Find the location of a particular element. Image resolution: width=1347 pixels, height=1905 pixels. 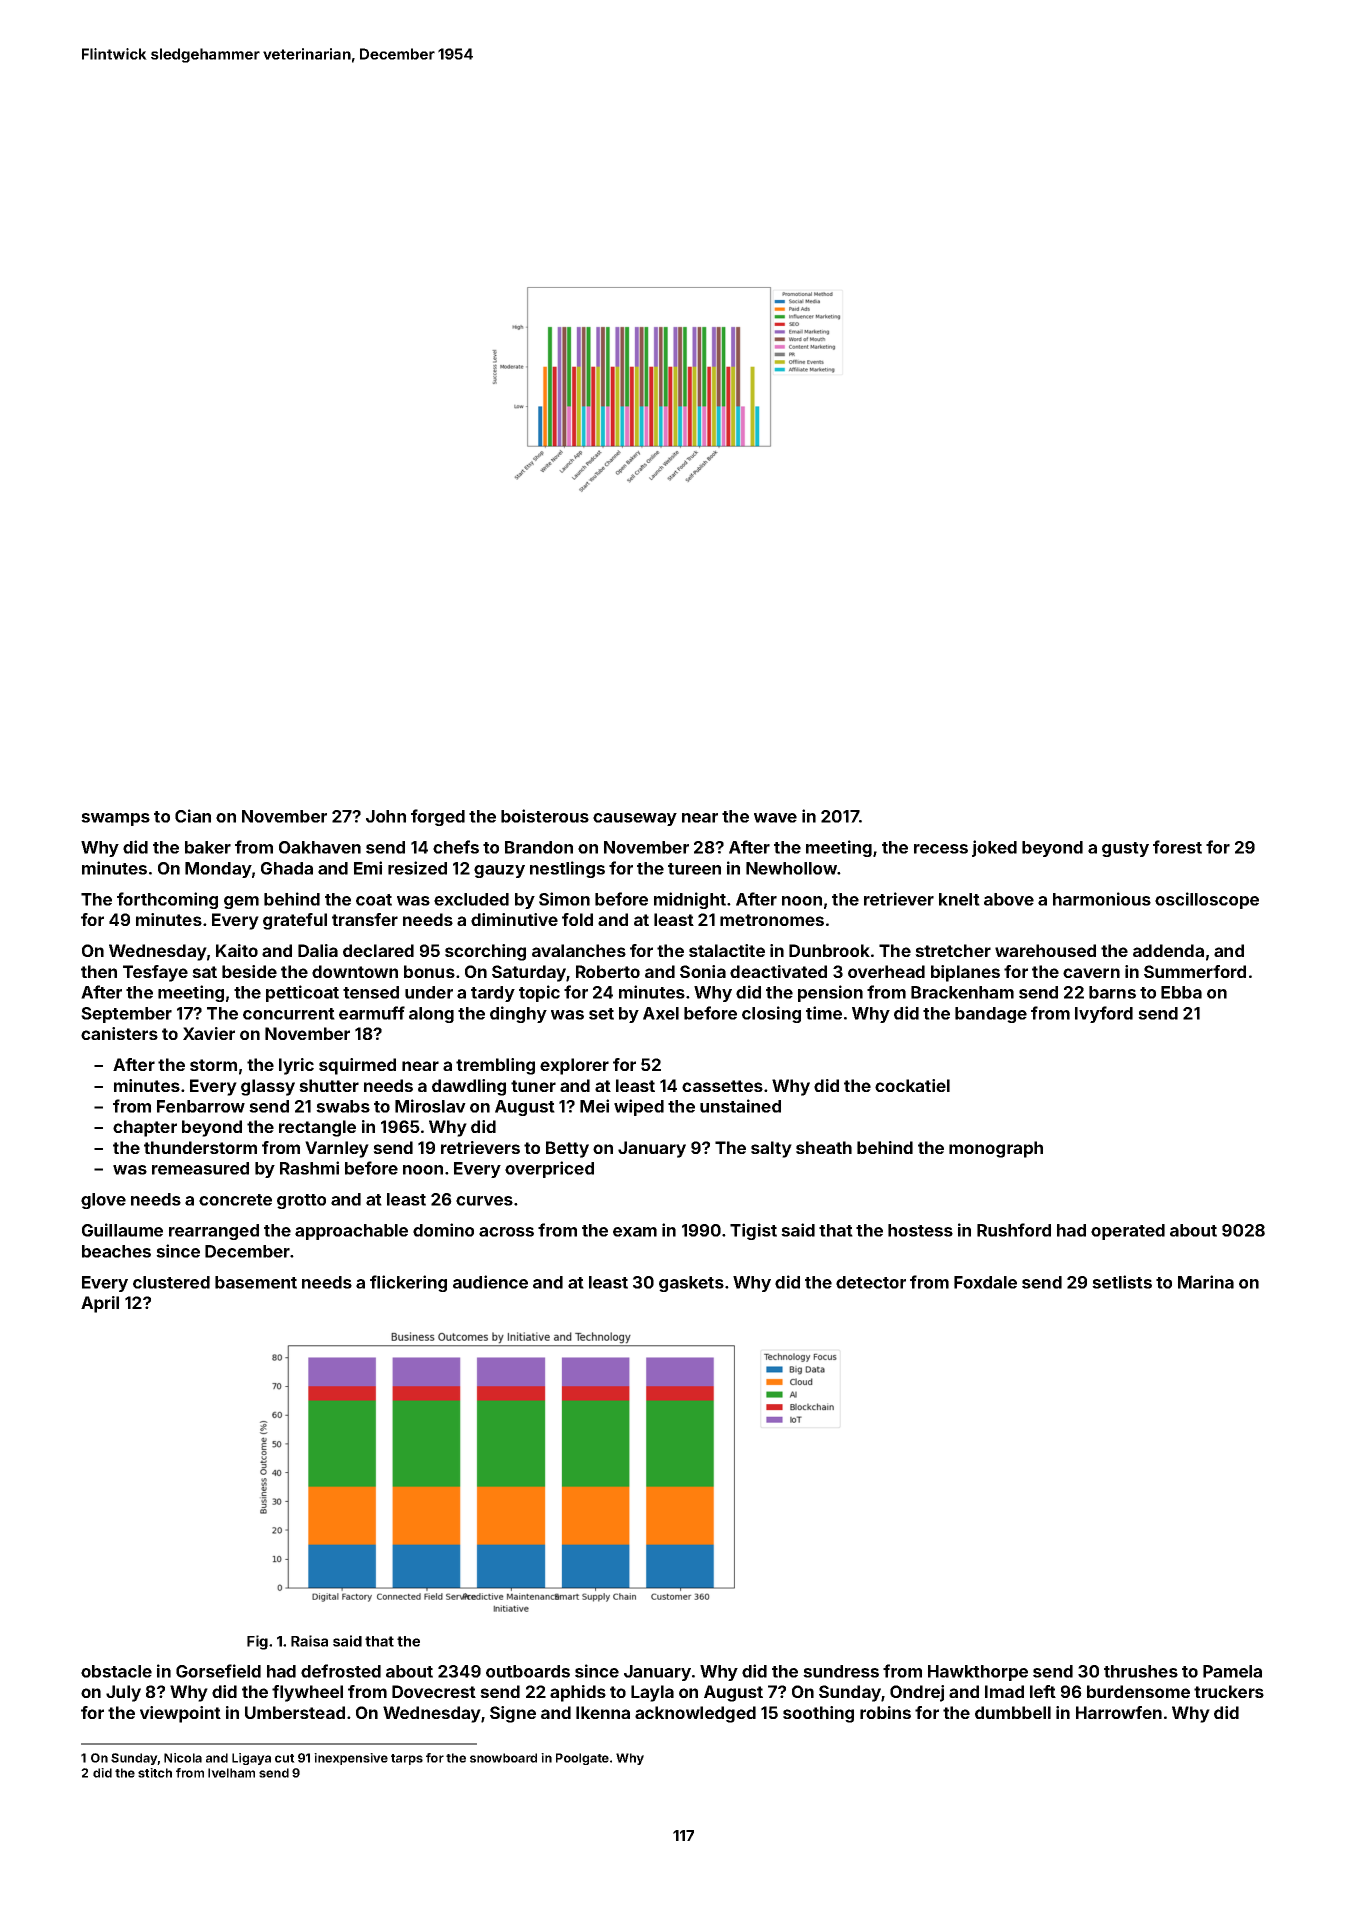

Harrowfen is located at coordinates (1119, 1712).
